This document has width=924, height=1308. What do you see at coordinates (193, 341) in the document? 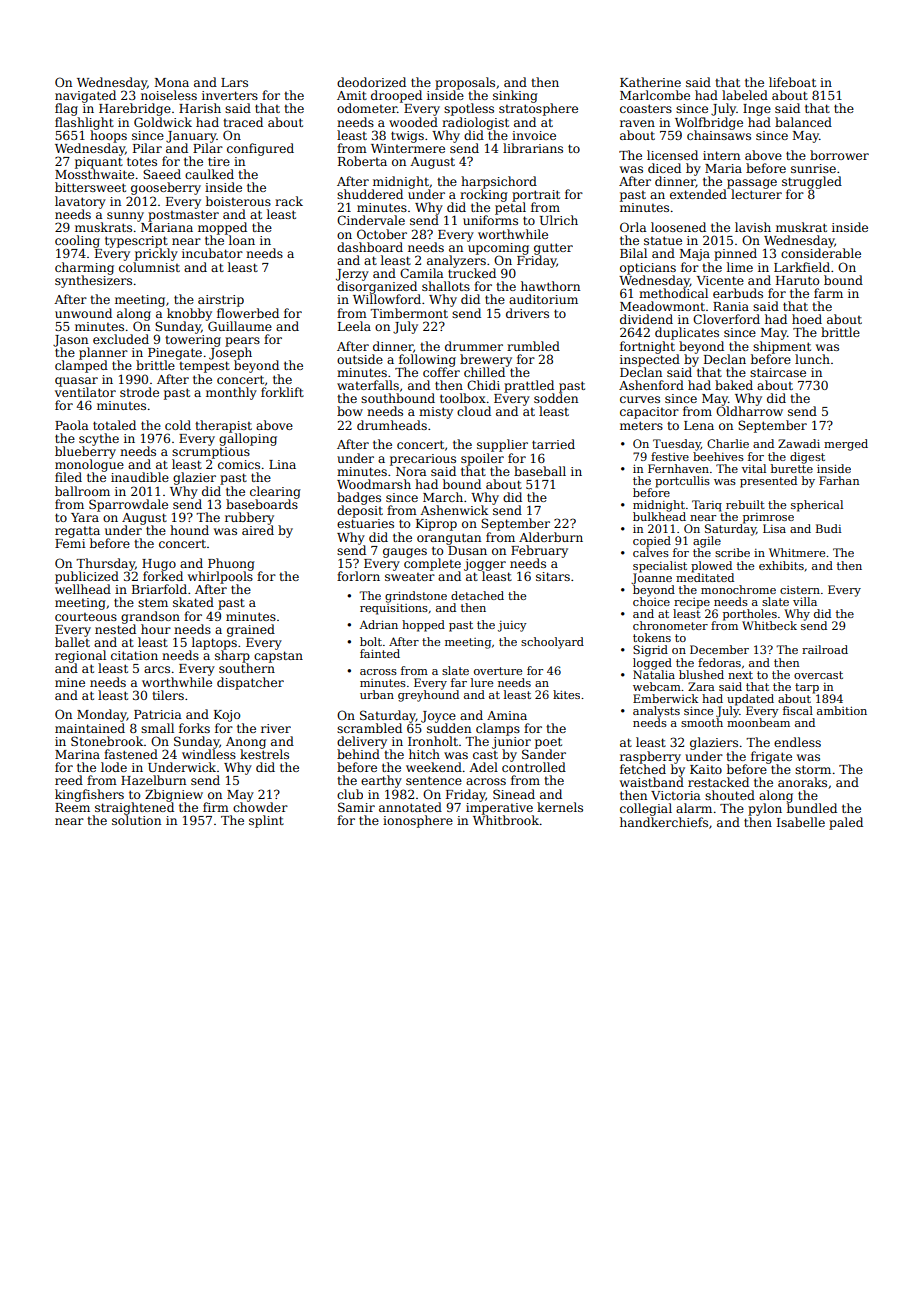
I see `towering` at bounding box center [193, 341].
